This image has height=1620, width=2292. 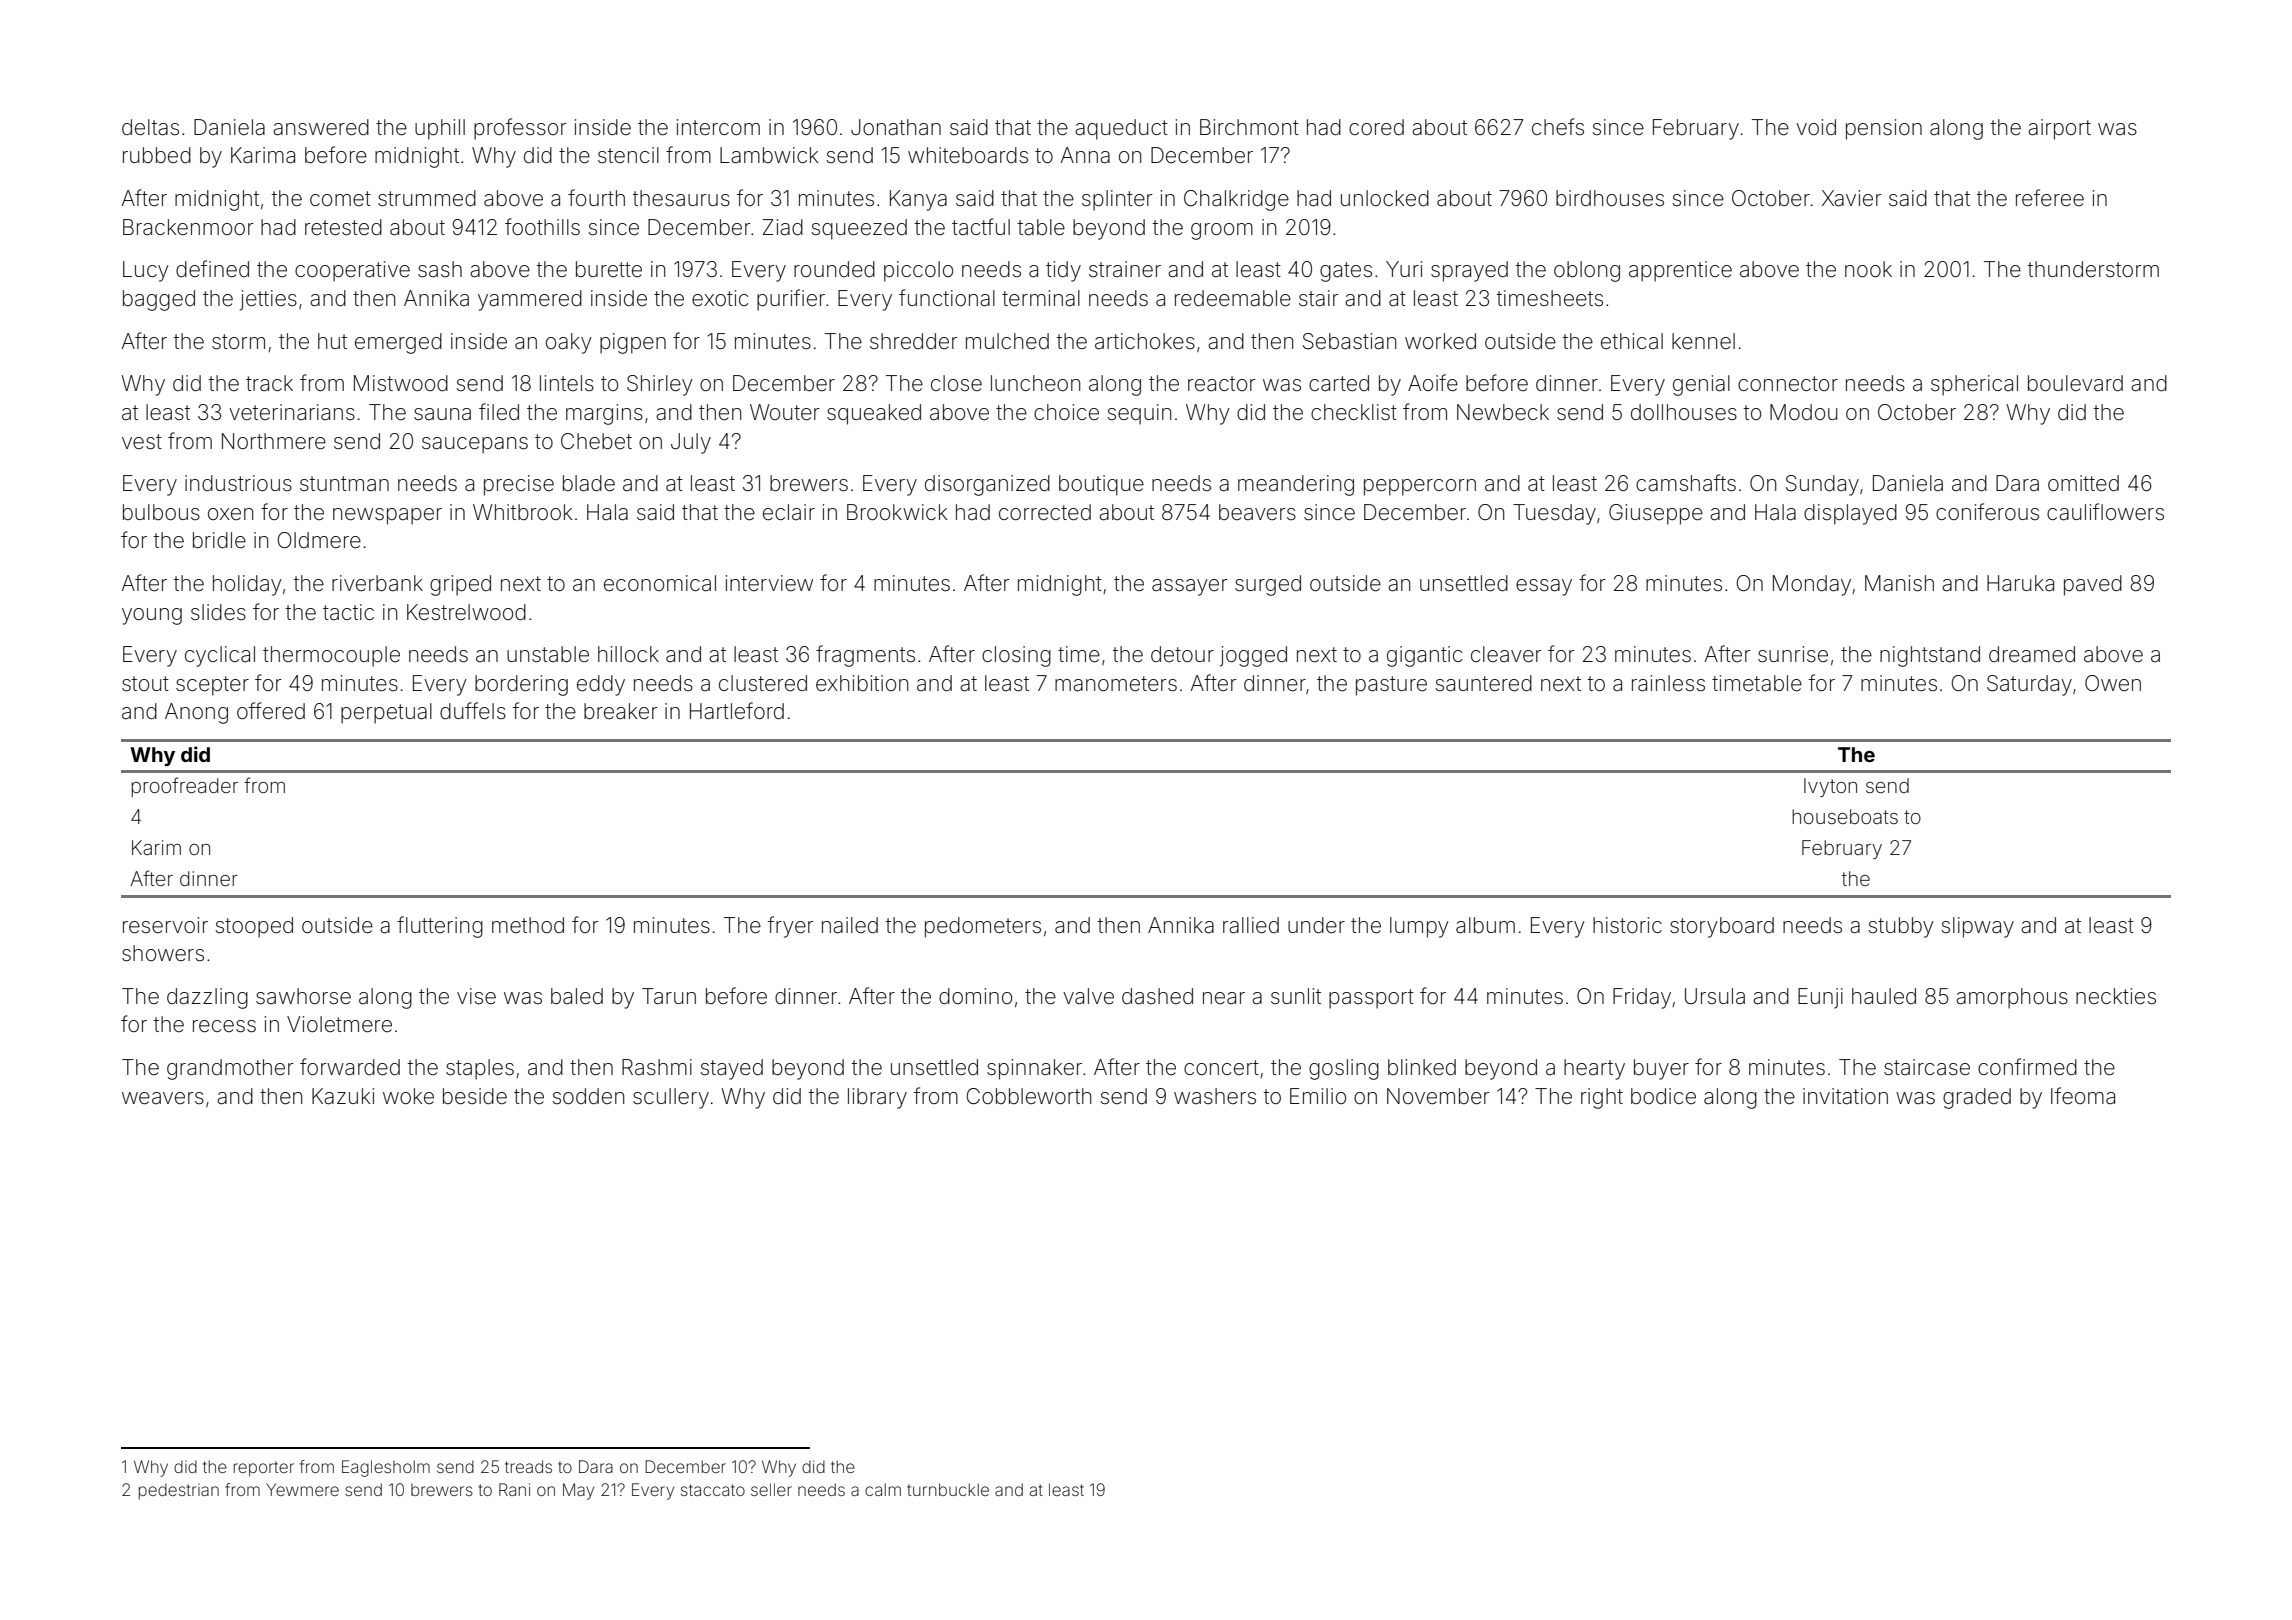 I want to click on camshafts, so click(x=1686, y=483).
